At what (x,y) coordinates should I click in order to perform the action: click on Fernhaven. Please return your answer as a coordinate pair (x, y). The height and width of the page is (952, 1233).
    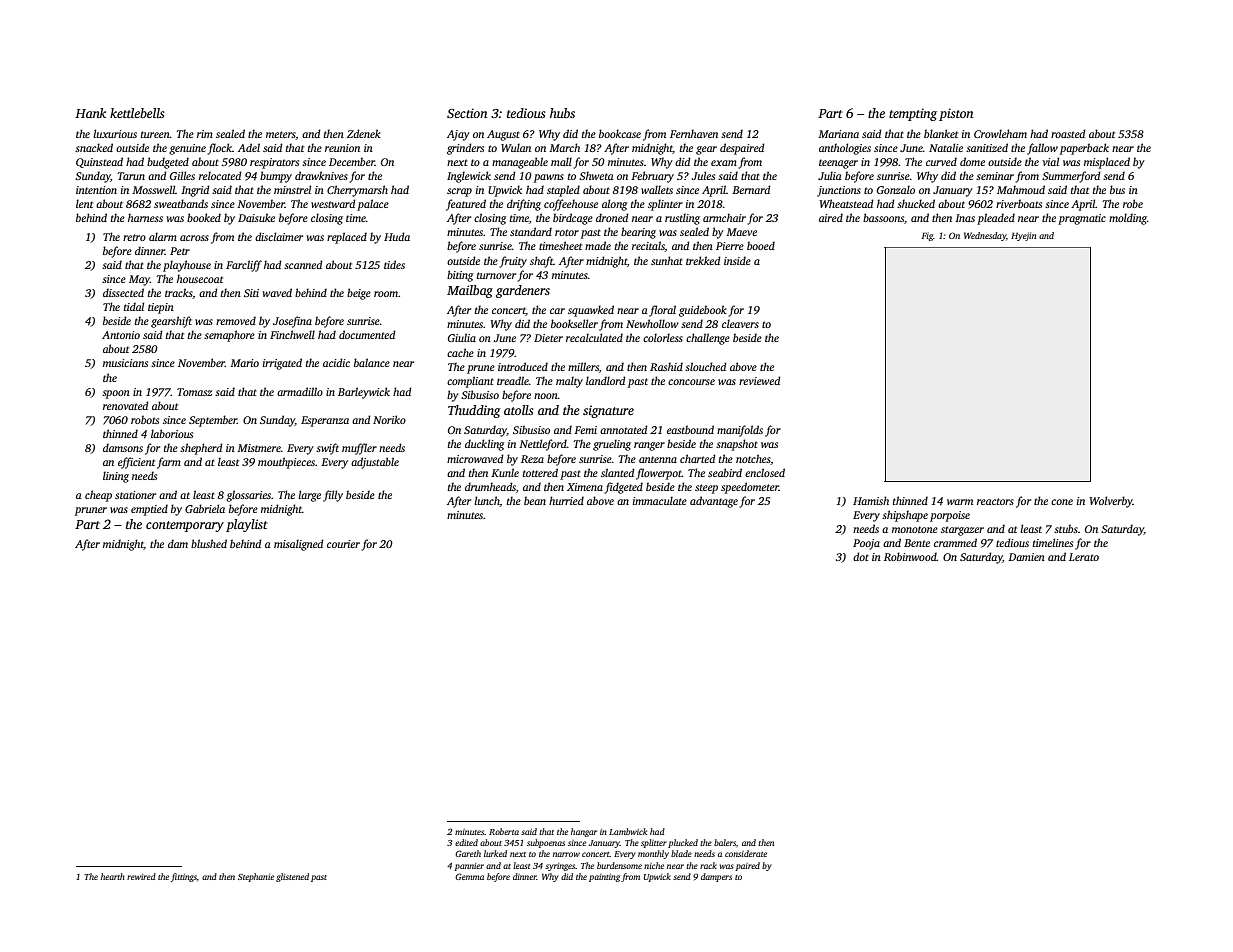
    Looking at the image, I should click on (694, 133).
